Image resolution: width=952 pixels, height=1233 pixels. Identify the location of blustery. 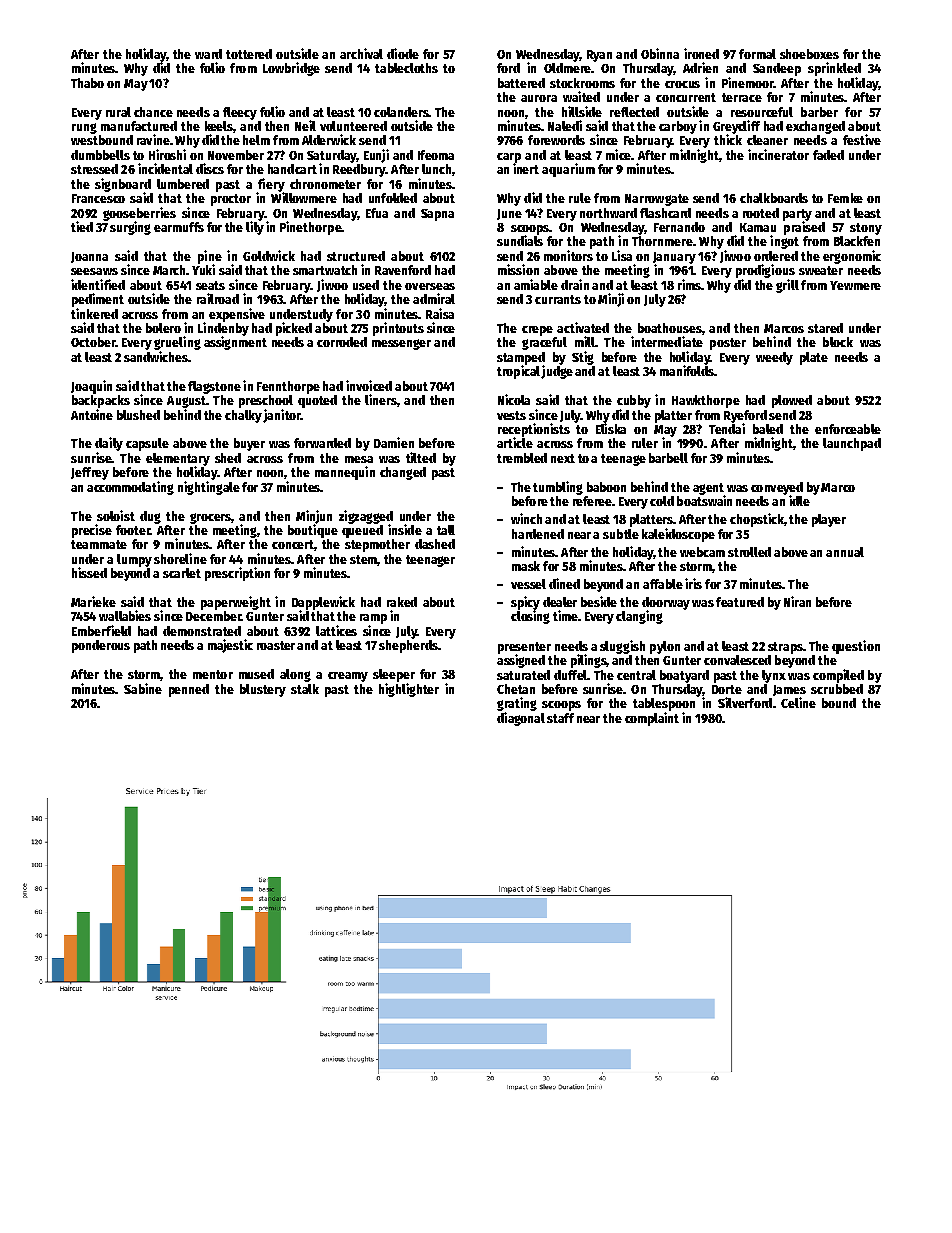
(263, 690).
